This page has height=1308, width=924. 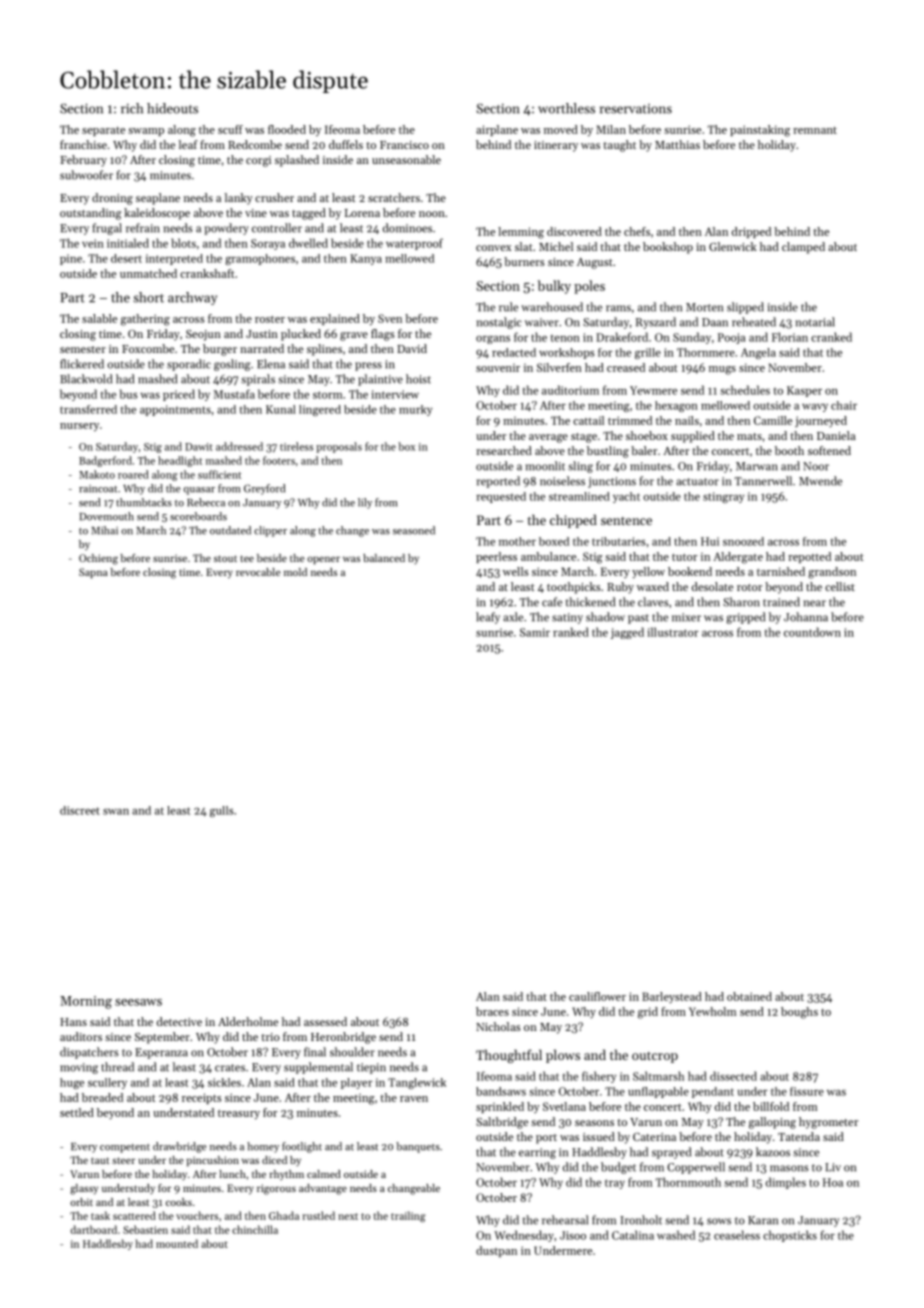 I want to click on tagged, so click(x=309, y=214).
